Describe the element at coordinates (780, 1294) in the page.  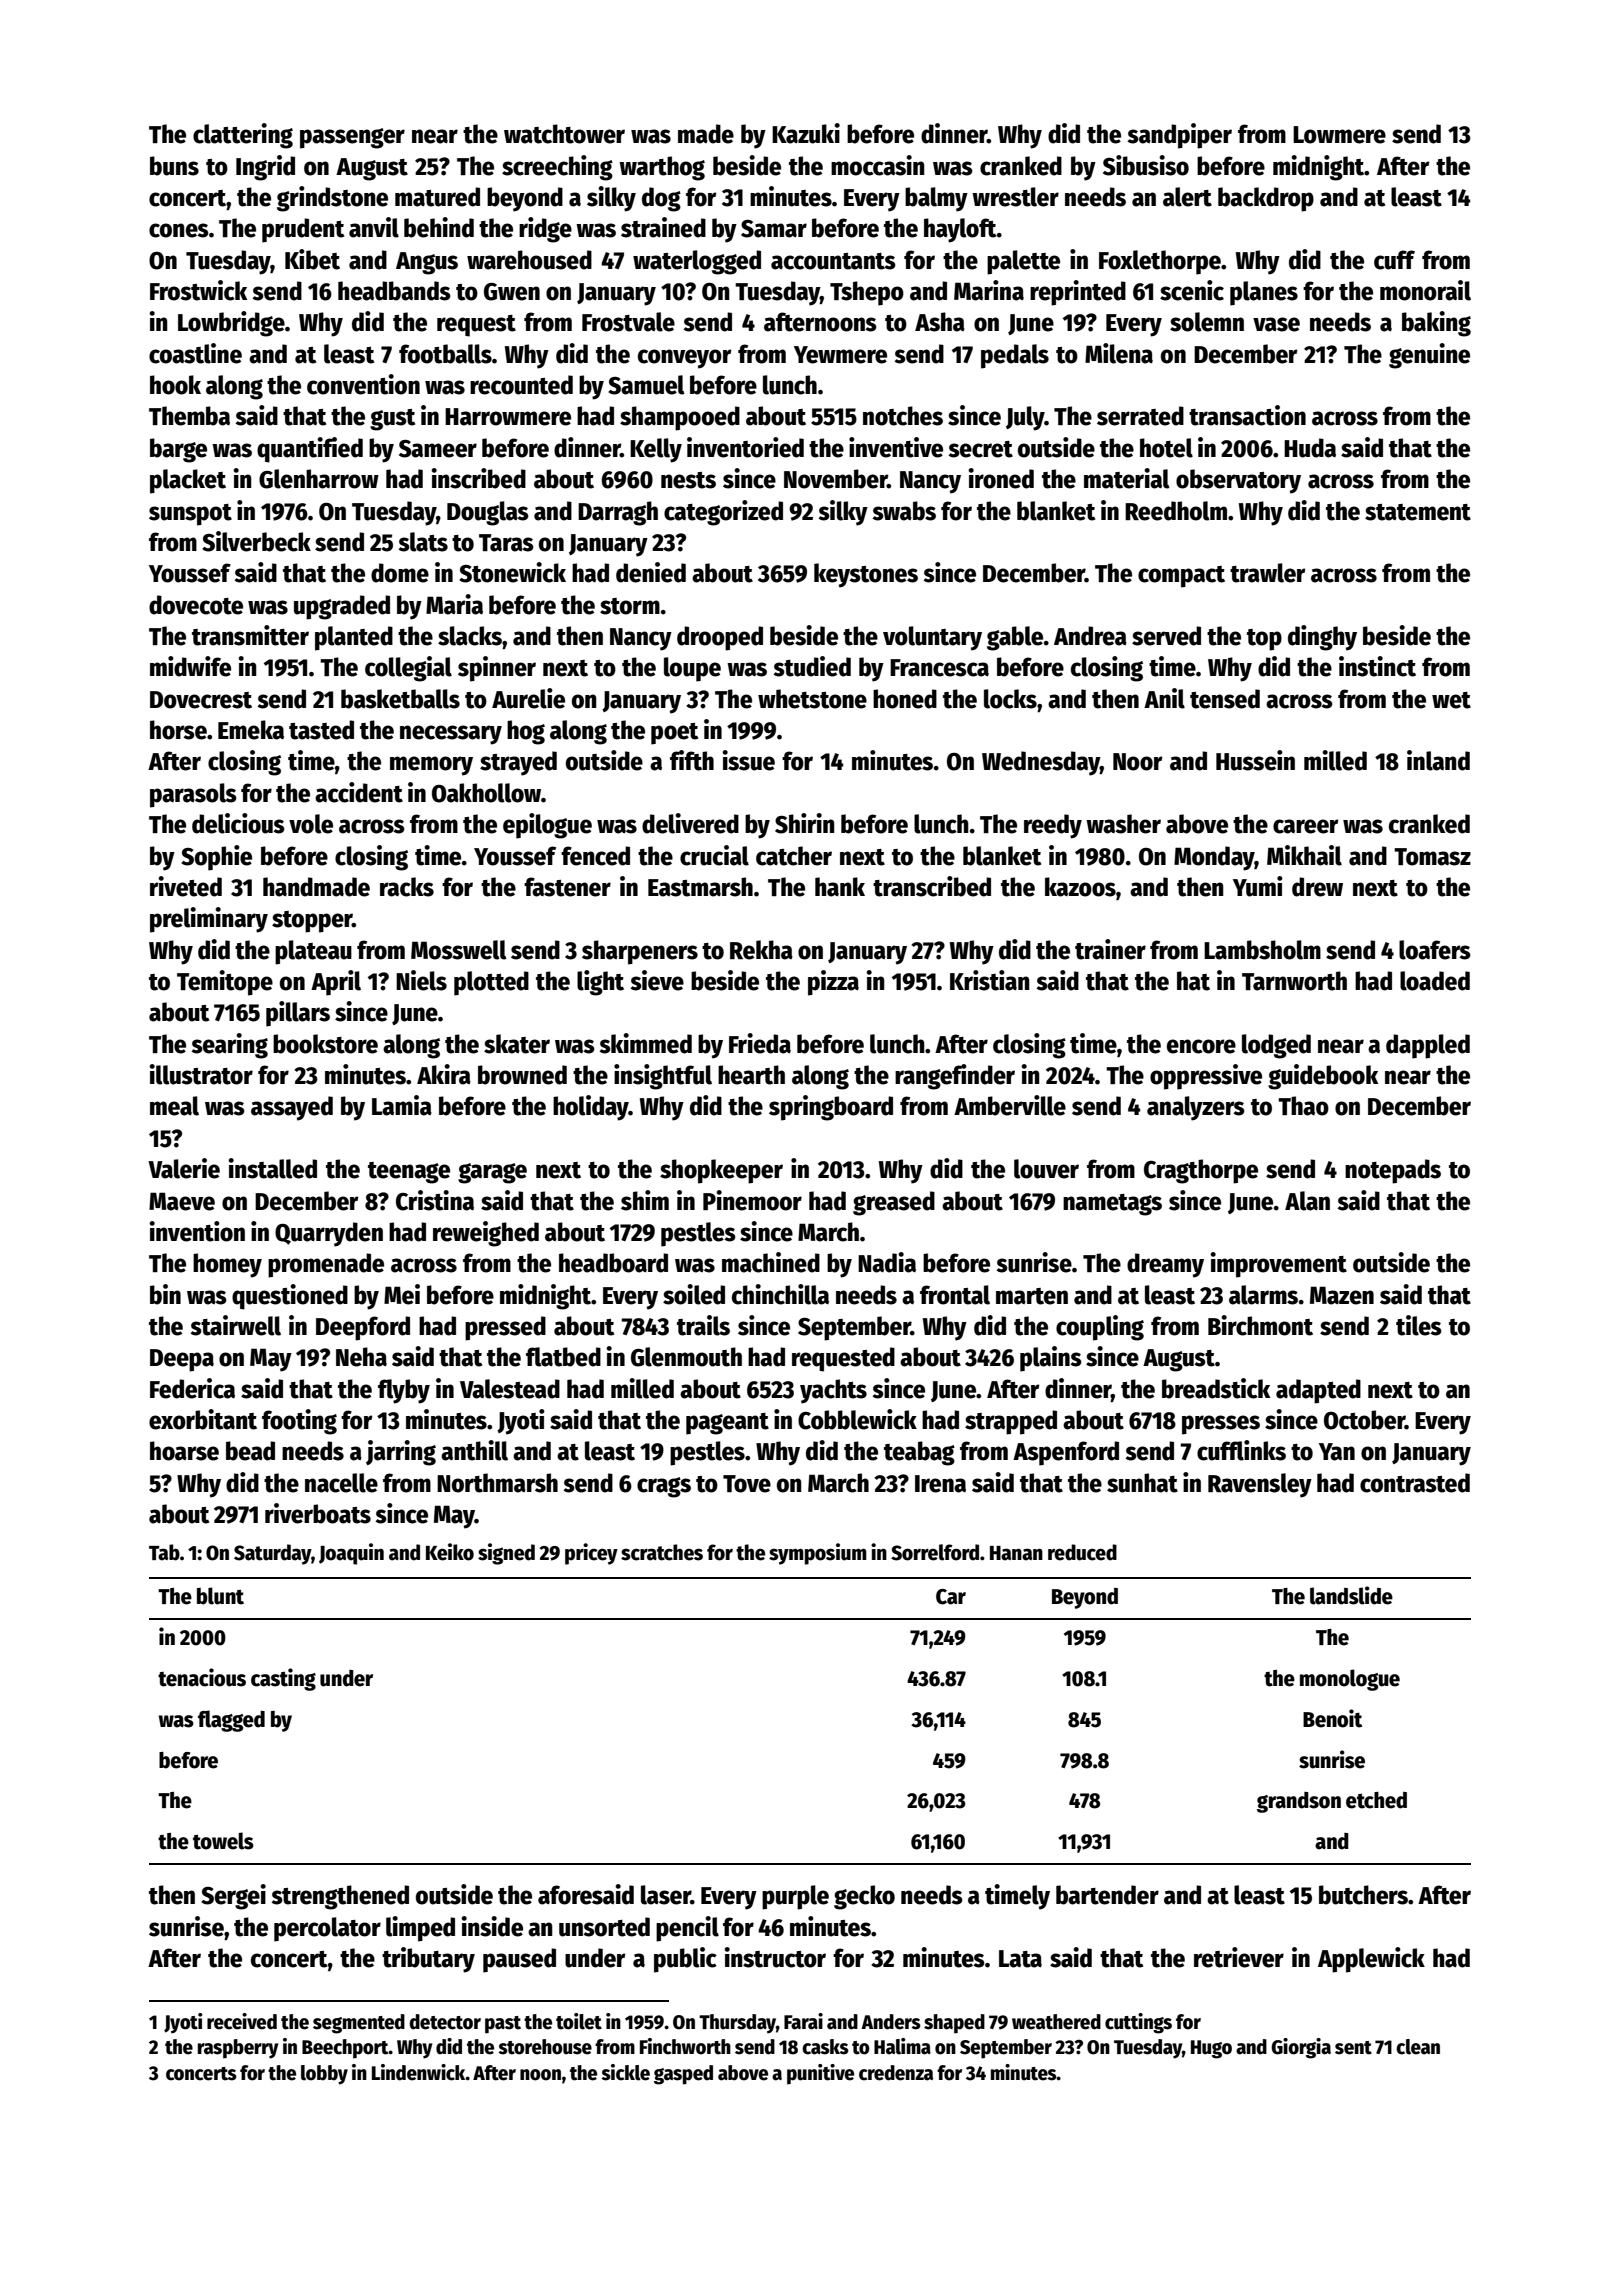
I see `chinchilla` at that location.
